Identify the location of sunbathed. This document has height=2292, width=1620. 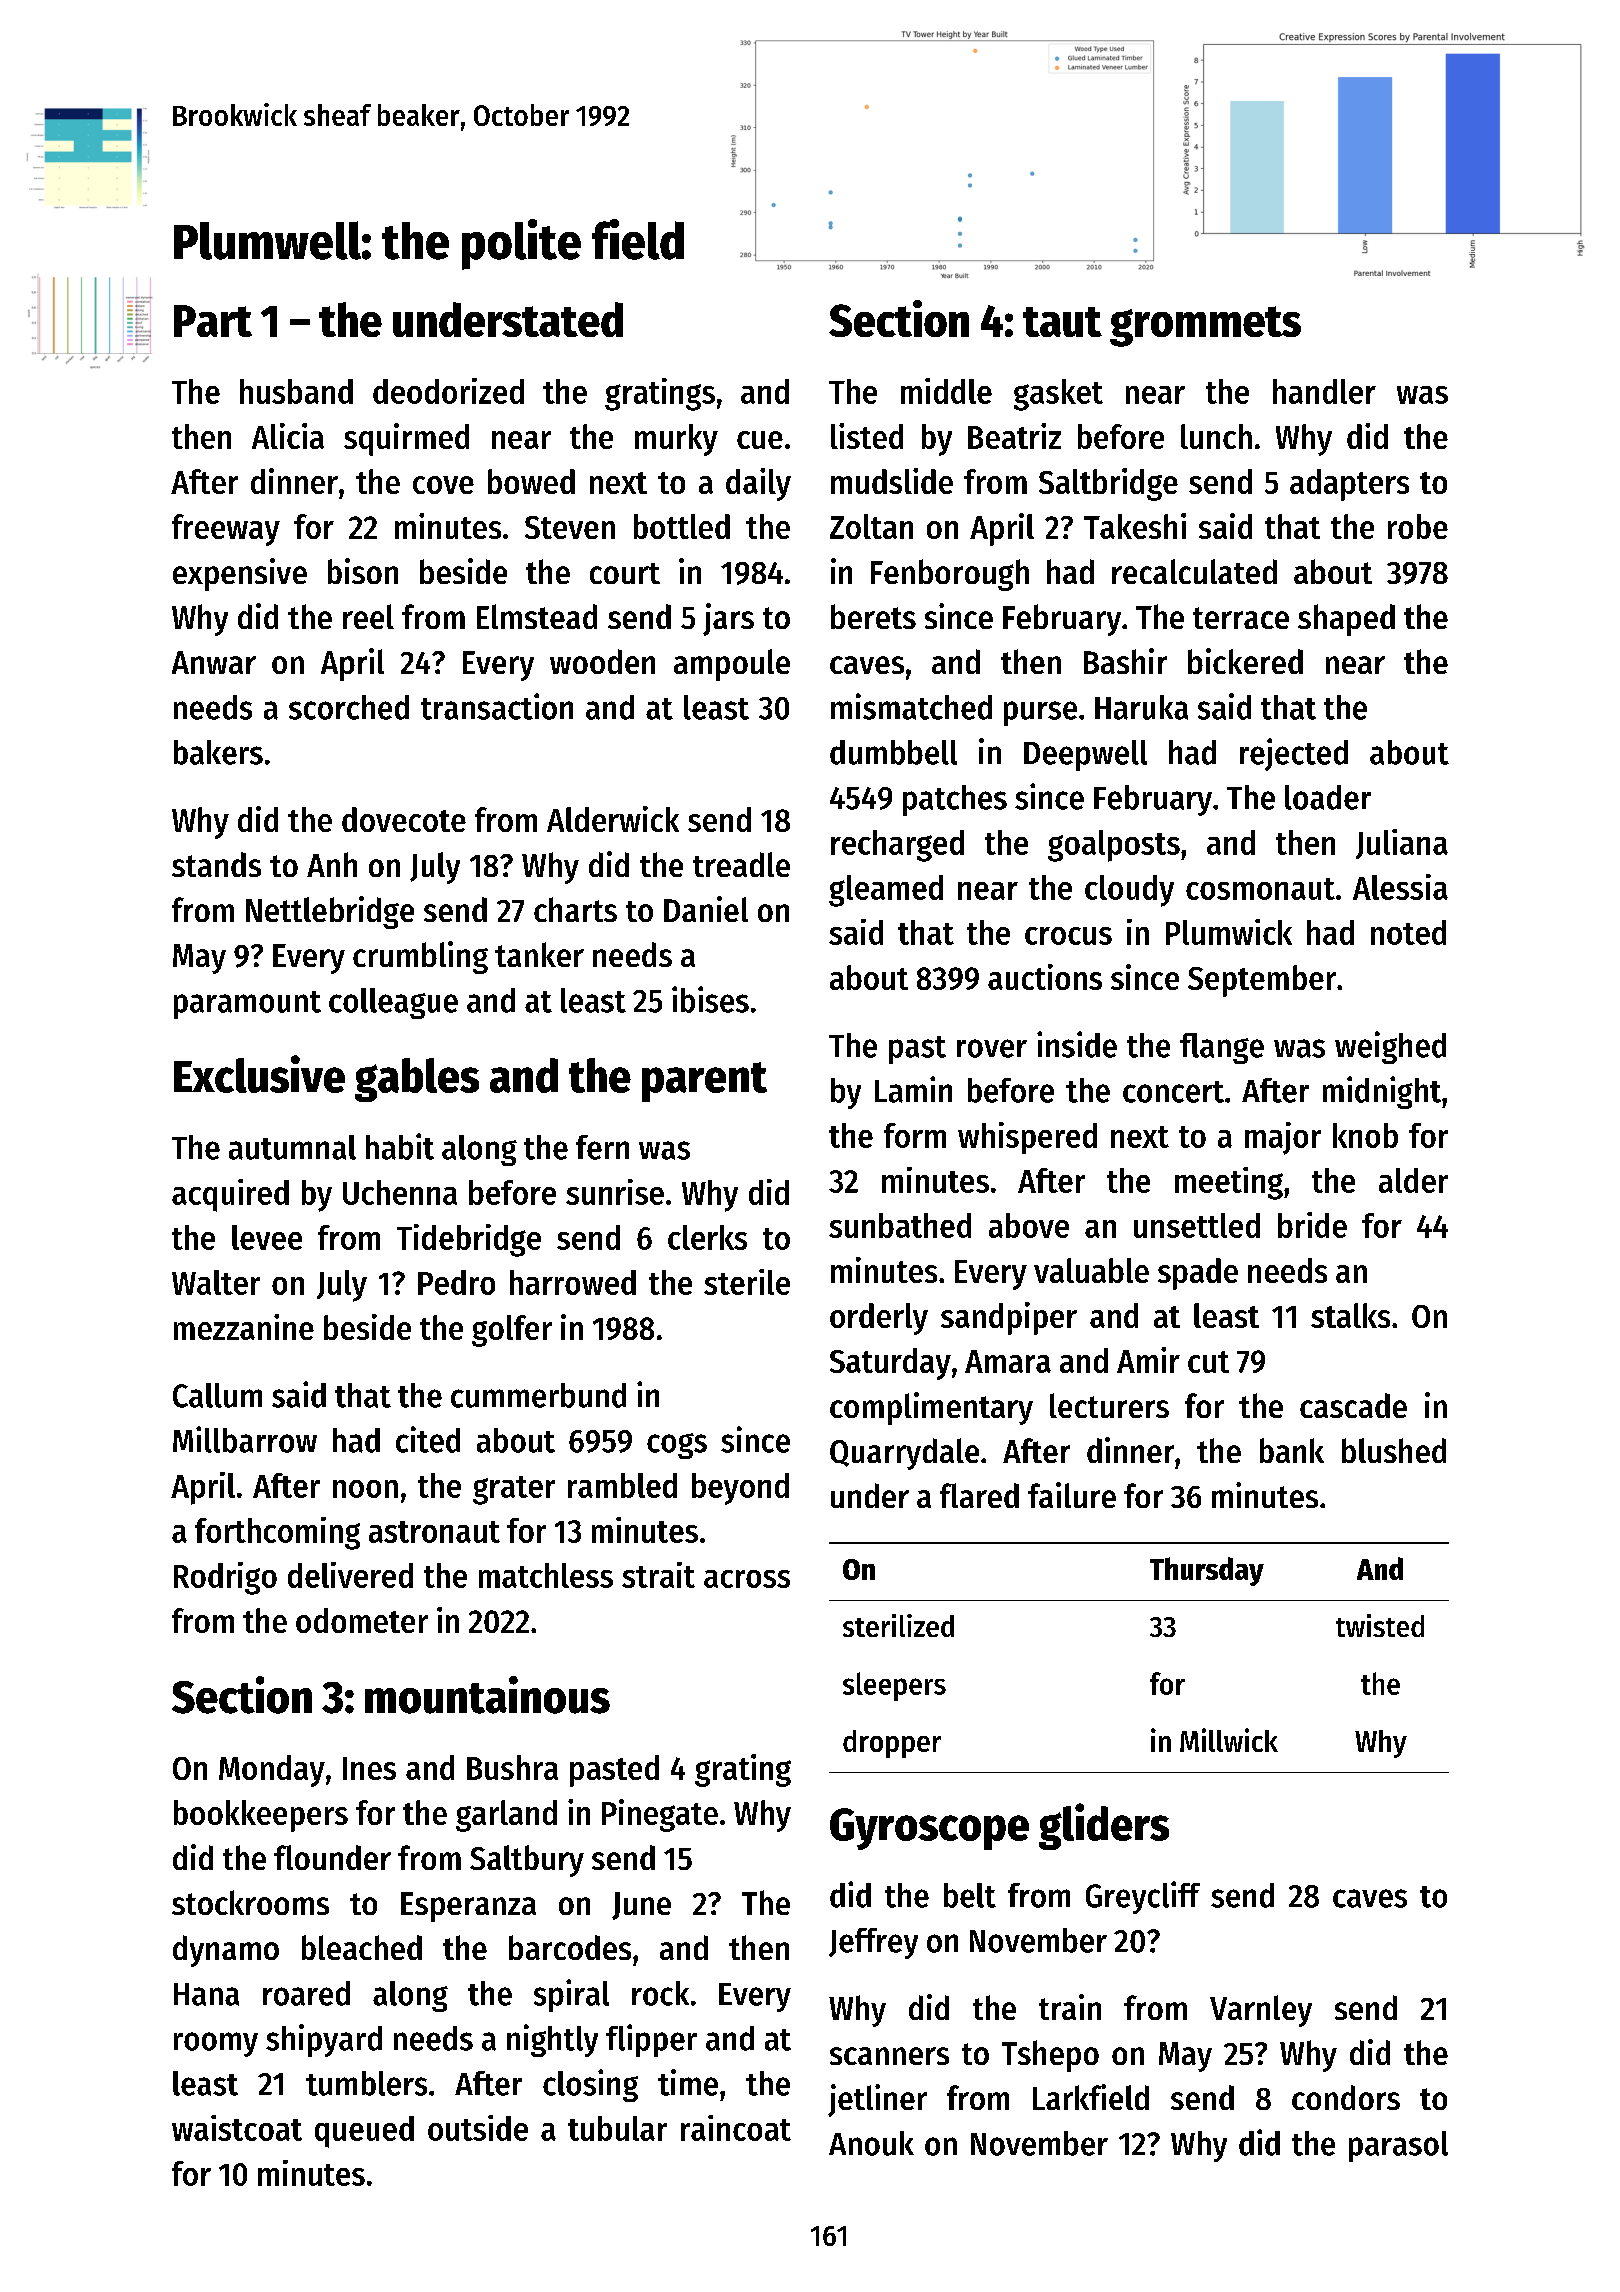
(900, 1225).
